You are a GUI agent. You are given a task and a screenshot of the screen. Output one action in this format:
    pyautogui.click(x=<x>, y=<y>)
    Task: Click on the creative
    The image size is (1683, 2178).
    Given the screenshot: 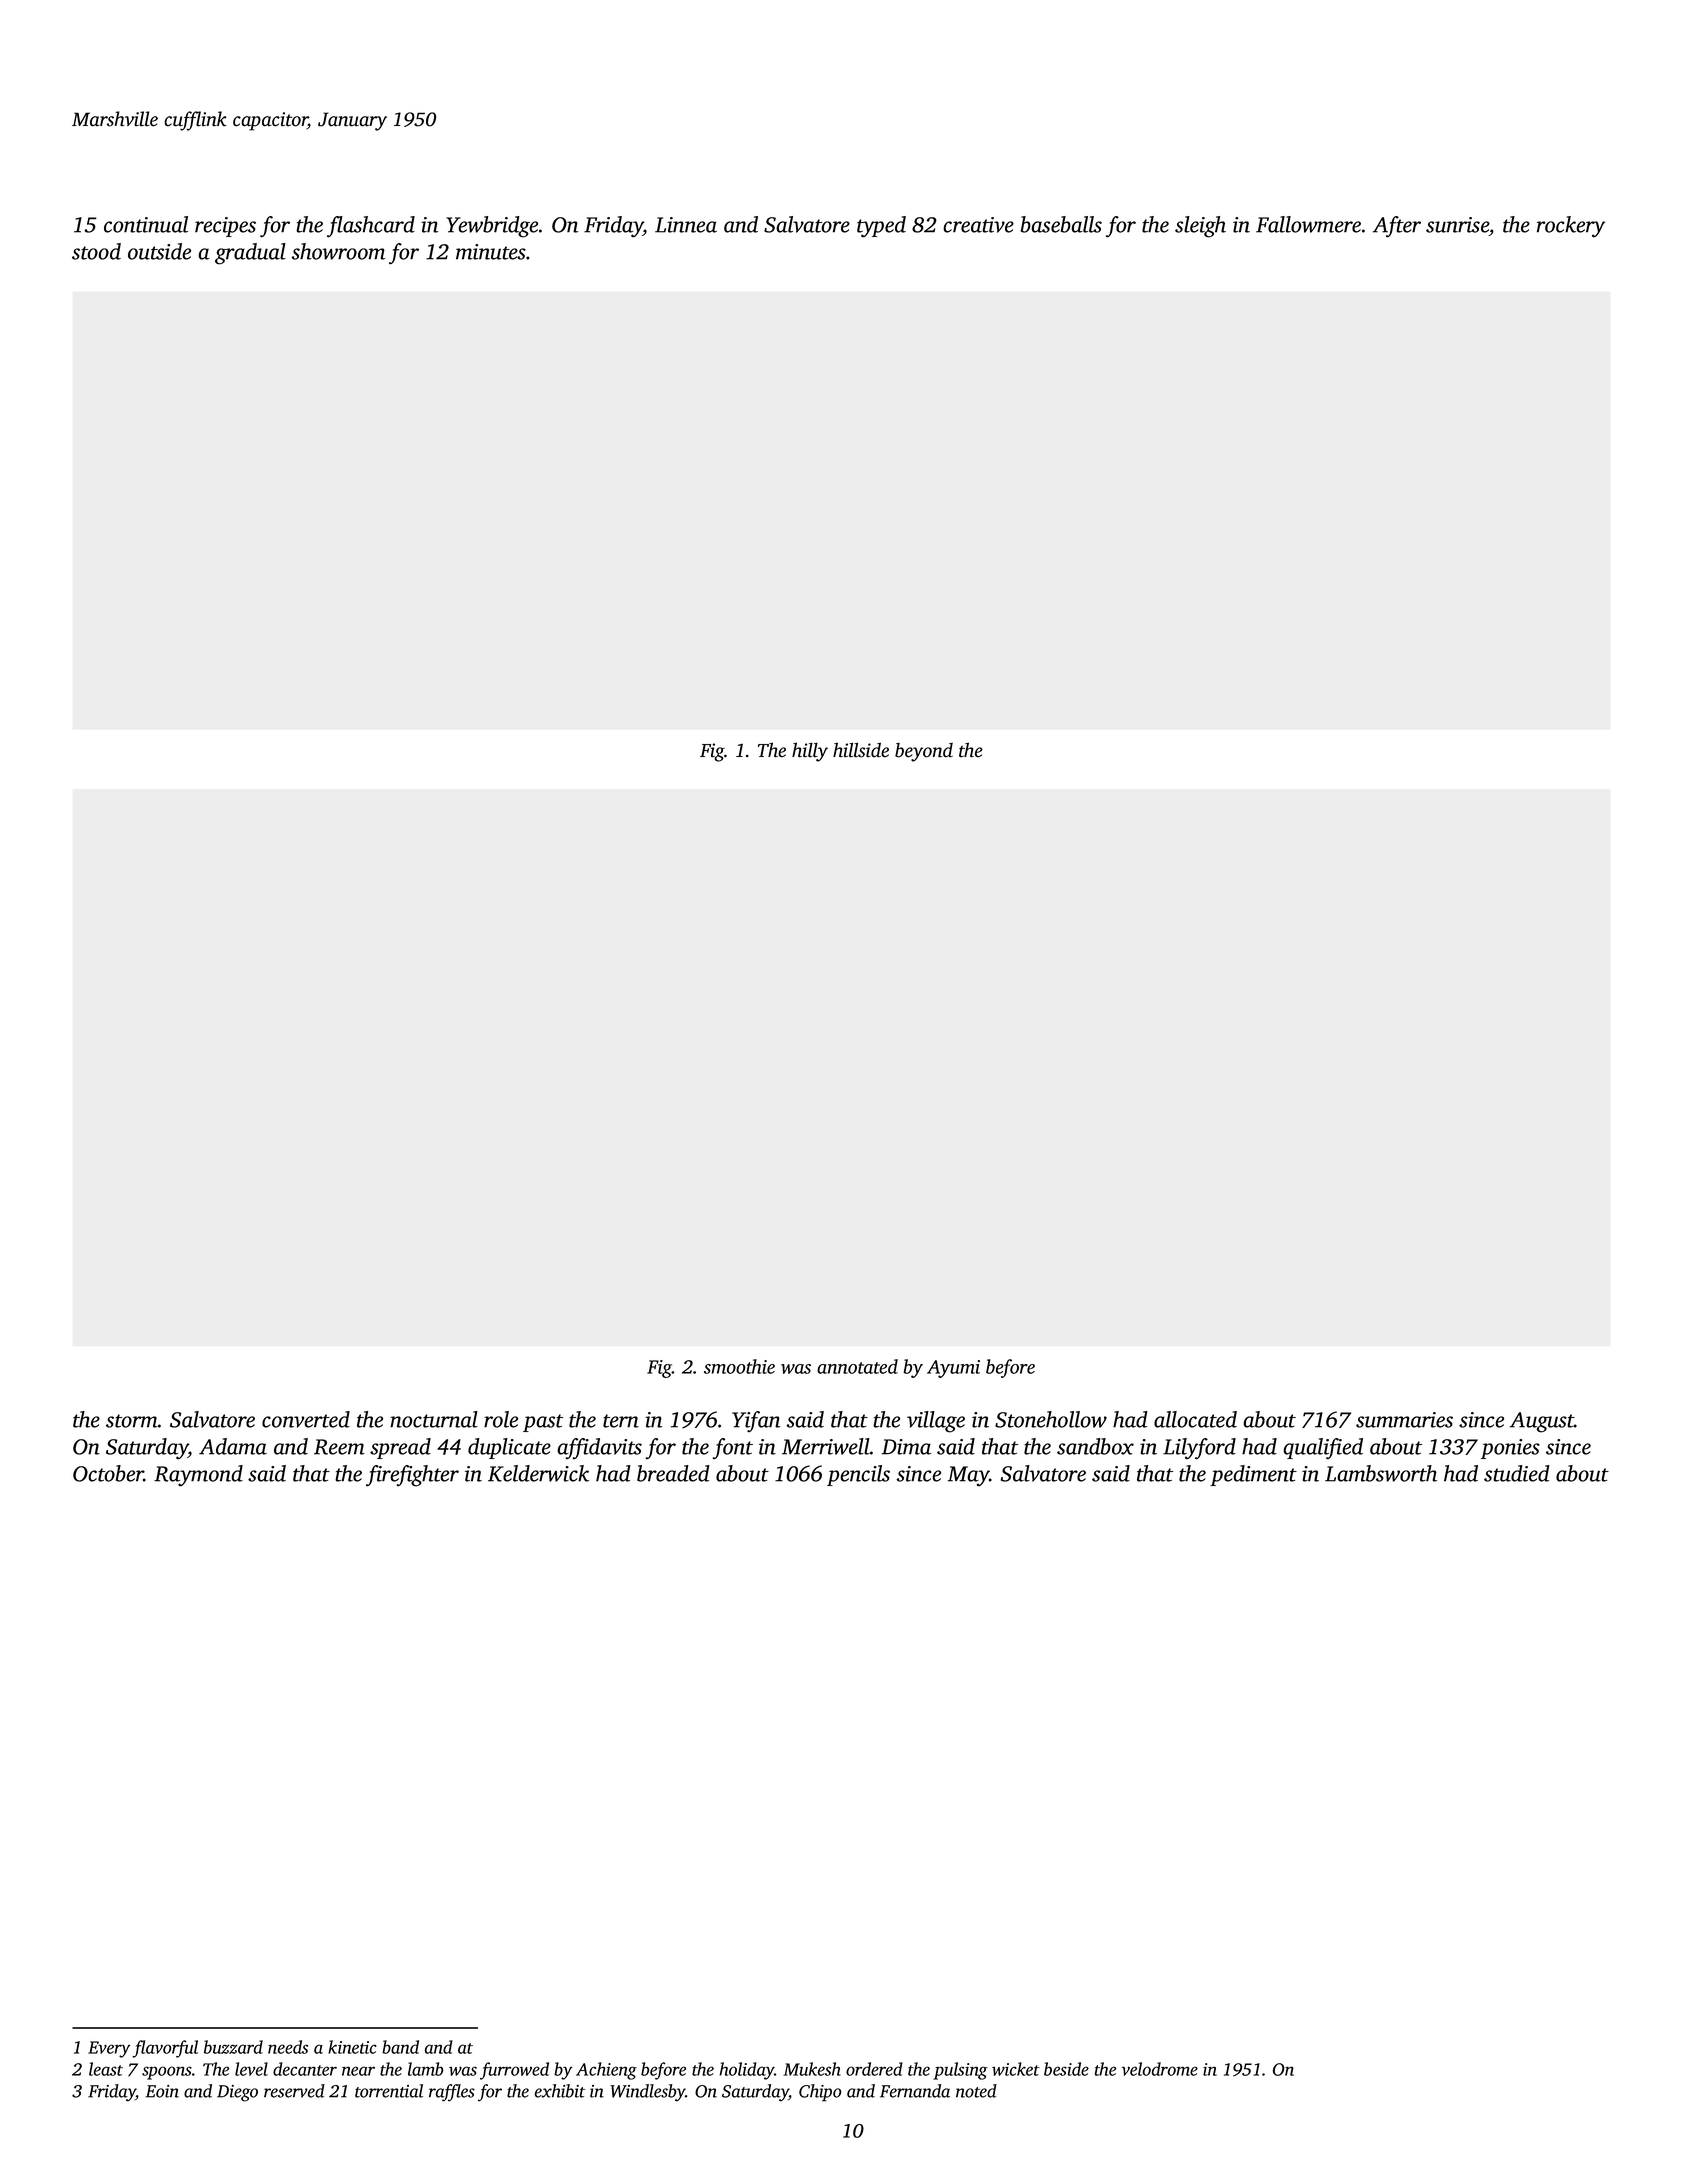 What is the action you would take?
    pyautogui.click(x=978, y=225)
